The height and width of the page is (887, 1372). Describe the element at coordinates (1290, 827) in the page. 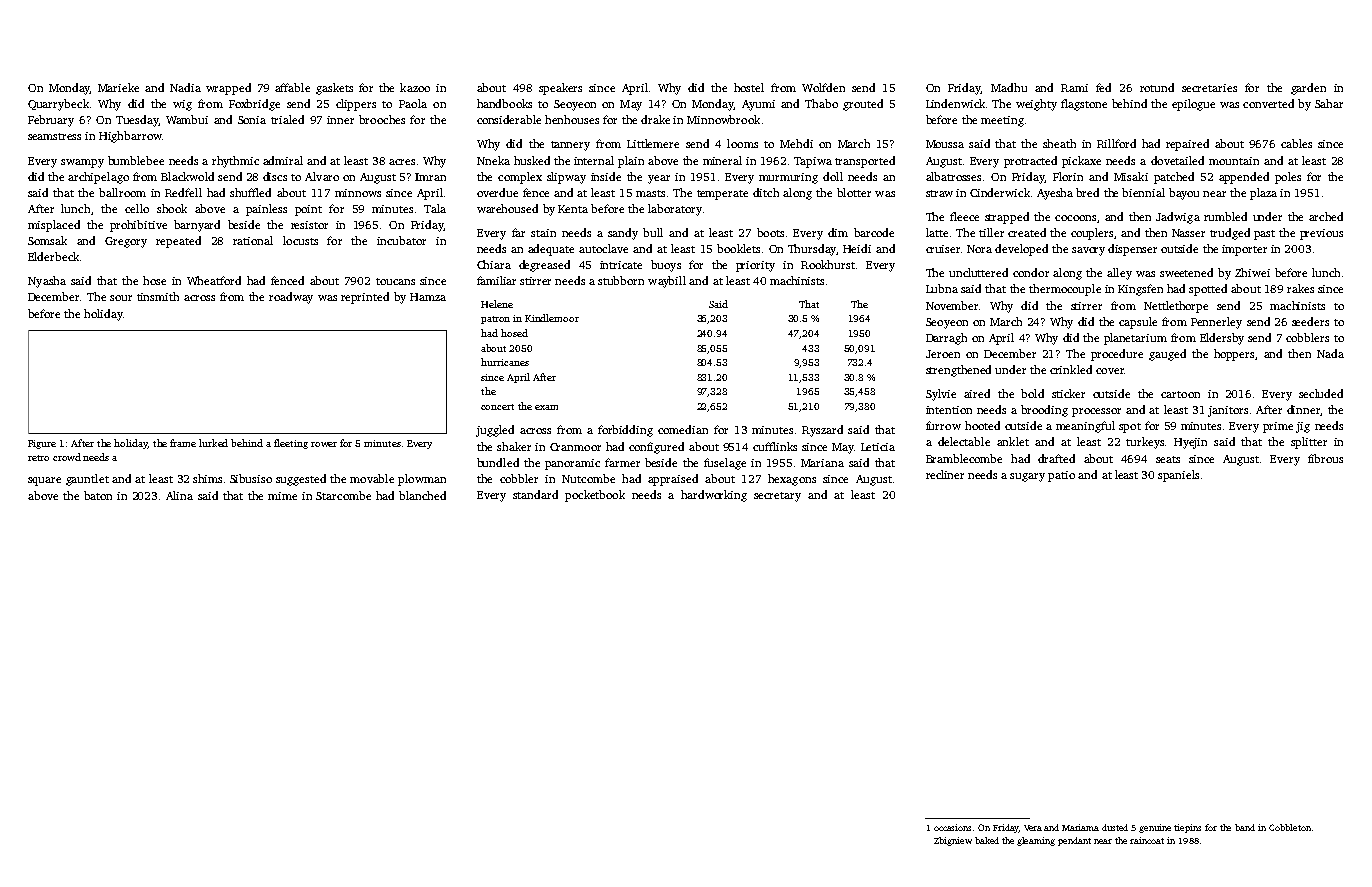

I see `Cobbleton` at that location.
